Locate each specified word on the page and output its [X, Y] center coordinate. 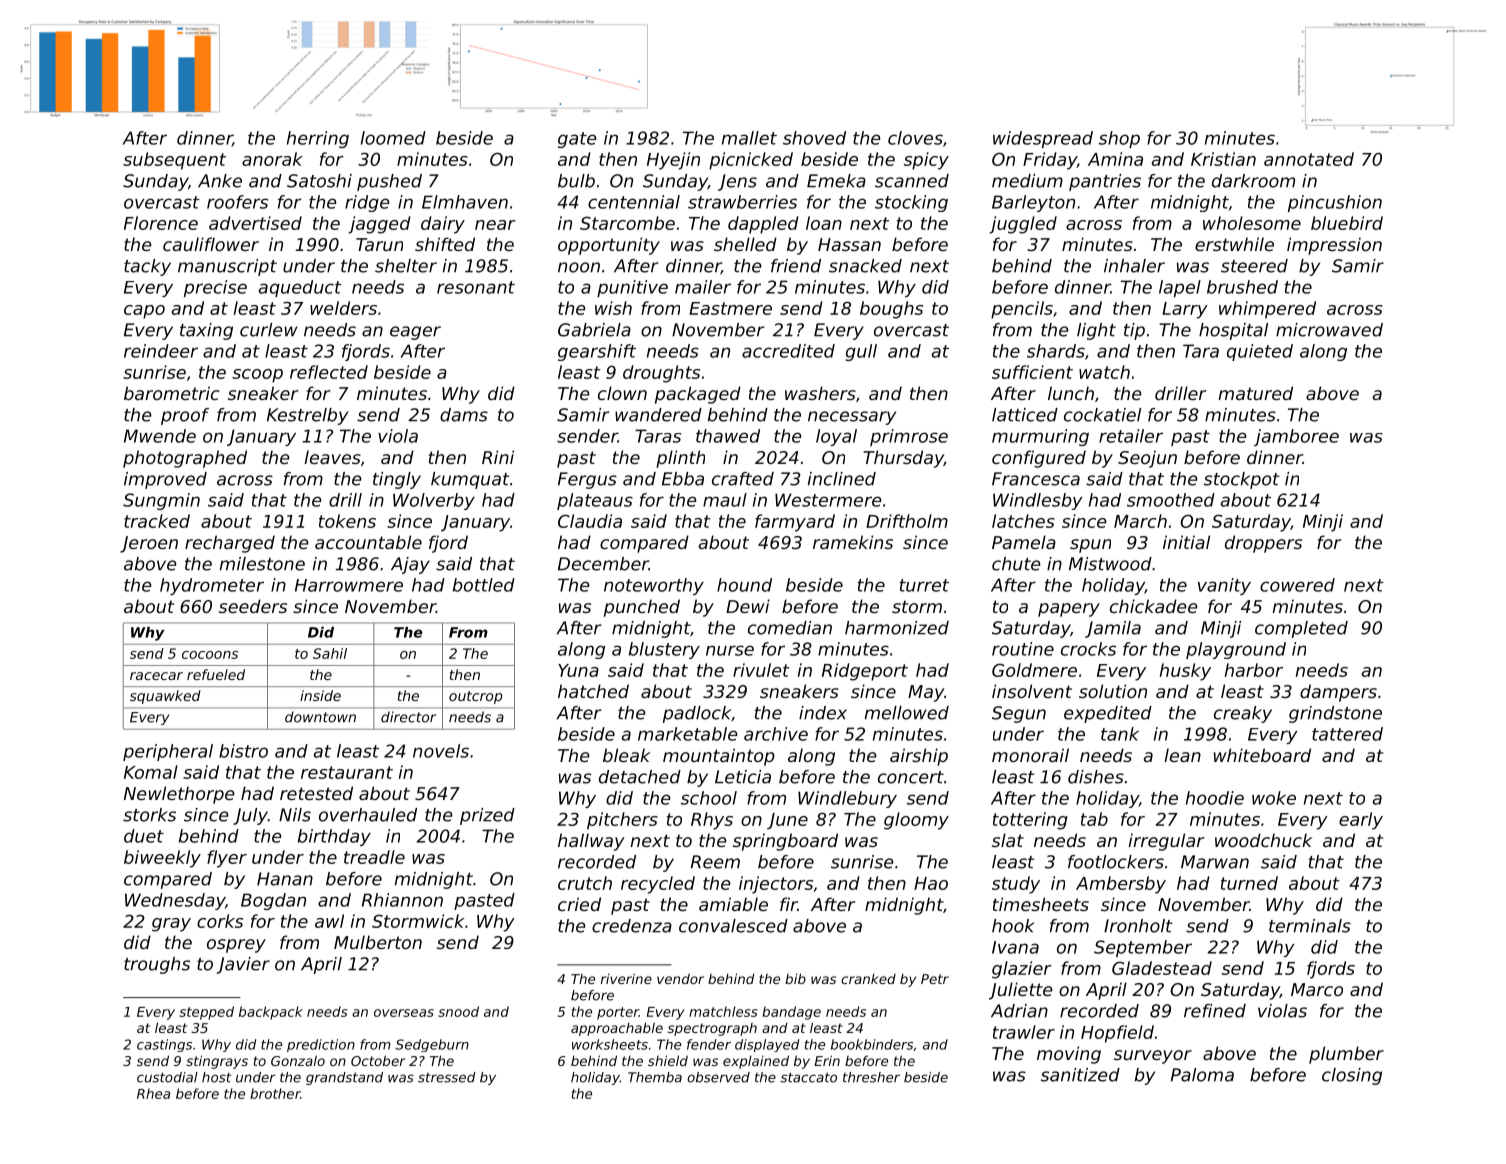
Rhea [153, 1093]
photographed [185, 459]
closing [1352, 1076]
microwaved [1329, 330]
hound [744, 585]
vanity [1224, 586]
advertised [255, 223]
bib [795, 978]
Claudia [590, 521]
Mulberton [378, 942]
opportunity [609, 246]
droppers [1263, 544]
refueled [216, 674]
